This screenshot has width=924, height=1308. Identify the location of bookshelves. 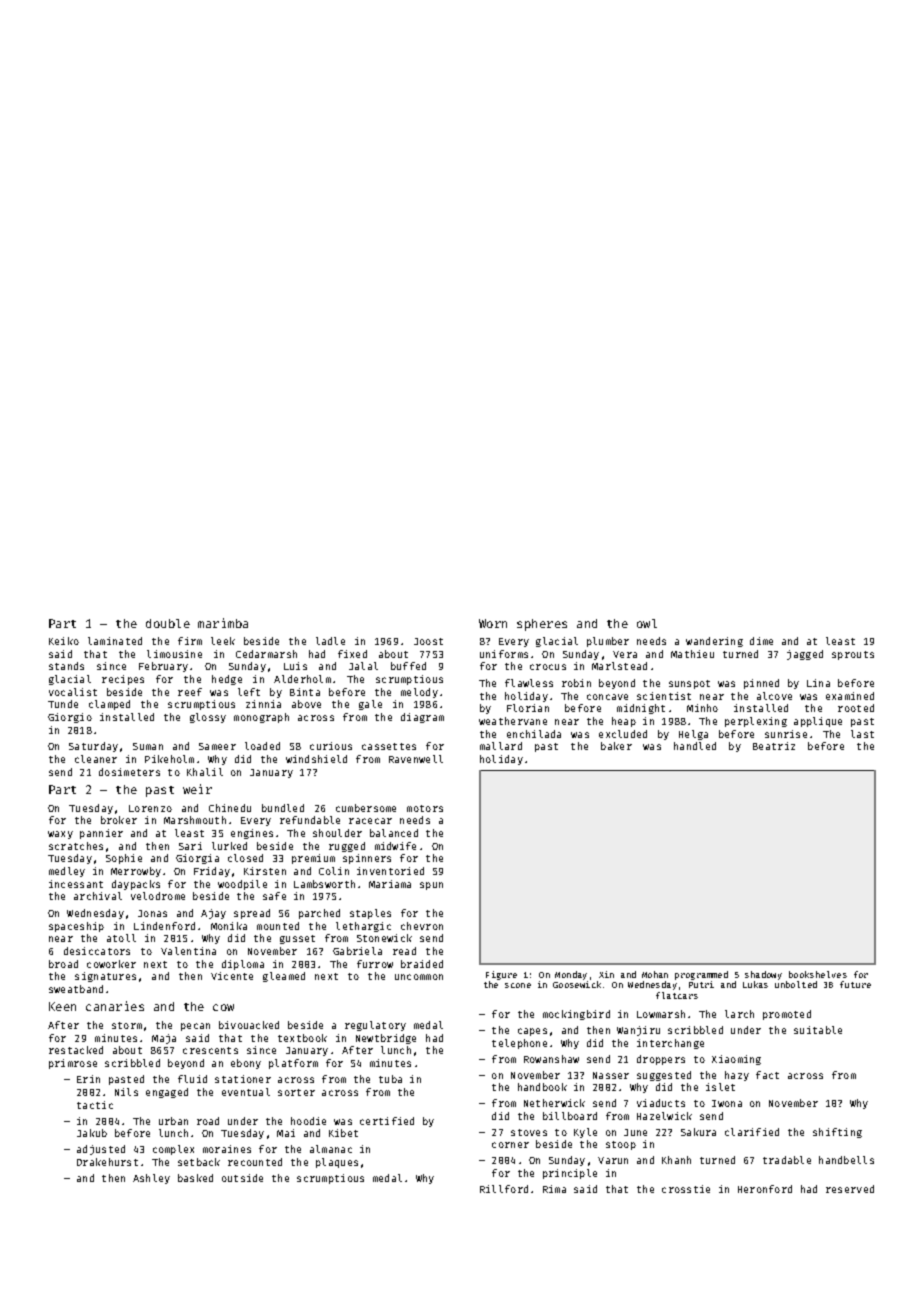
(818, 974).
